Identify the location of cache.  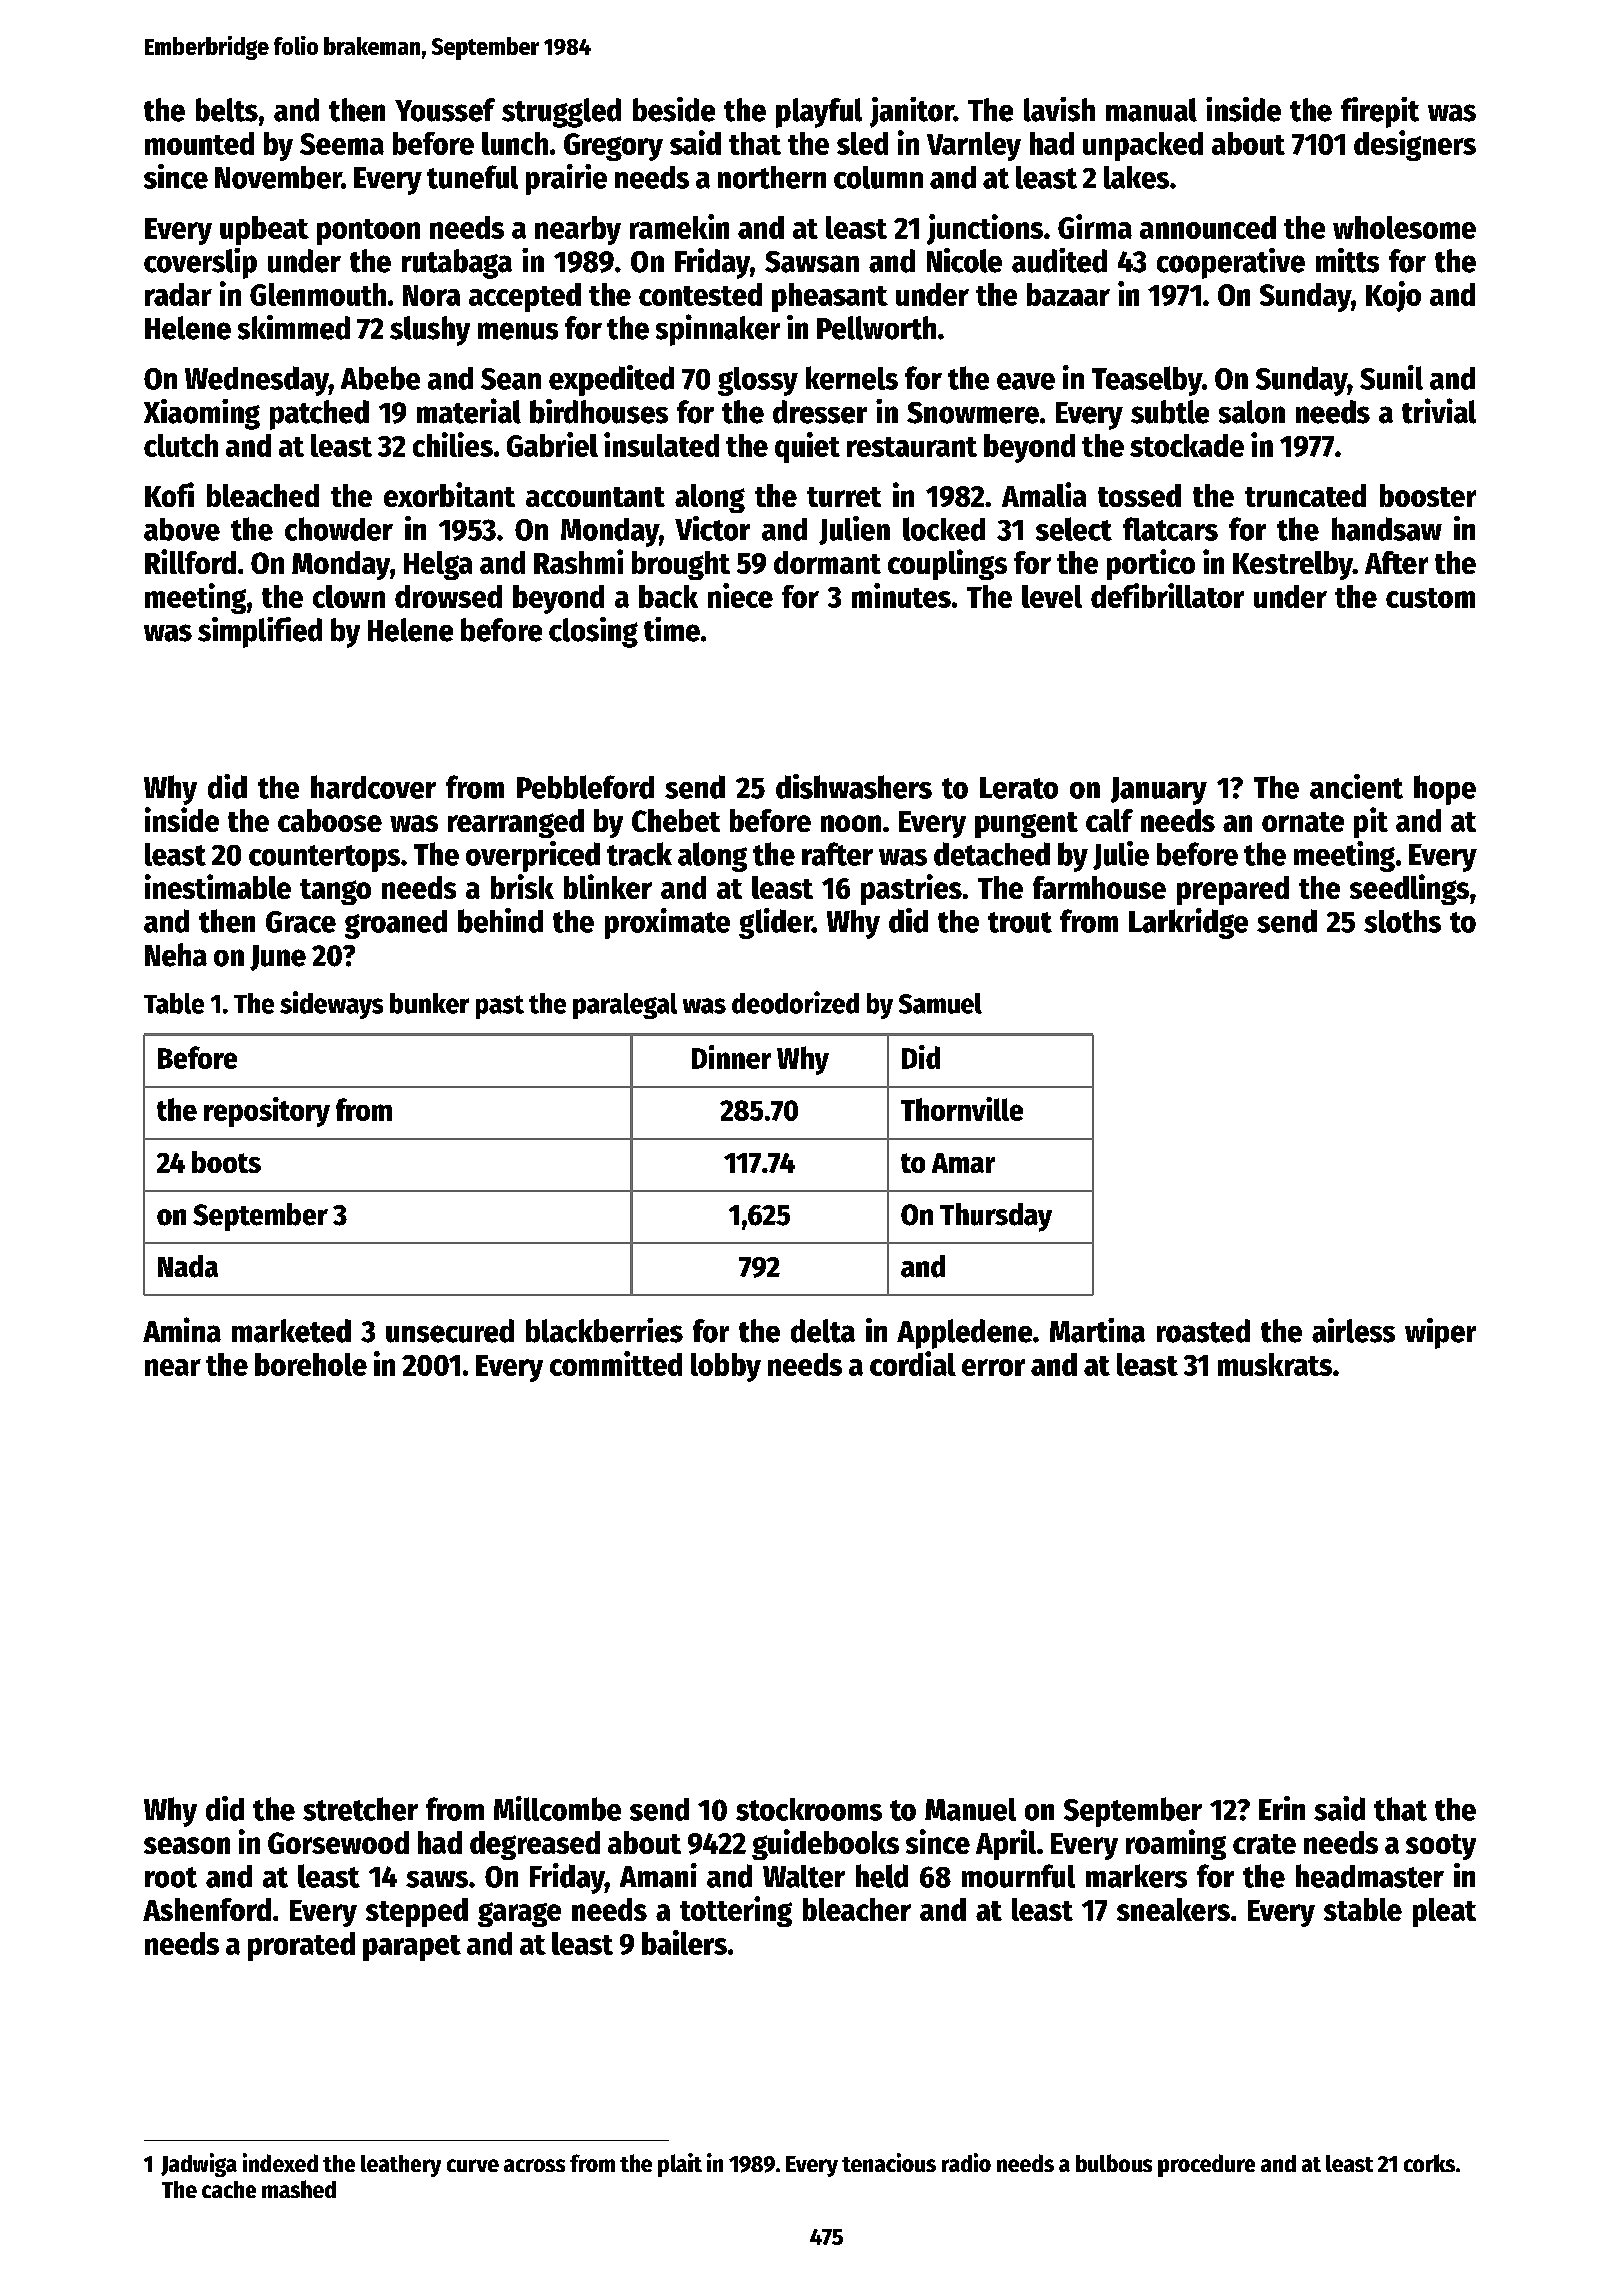
(229, 2189).
